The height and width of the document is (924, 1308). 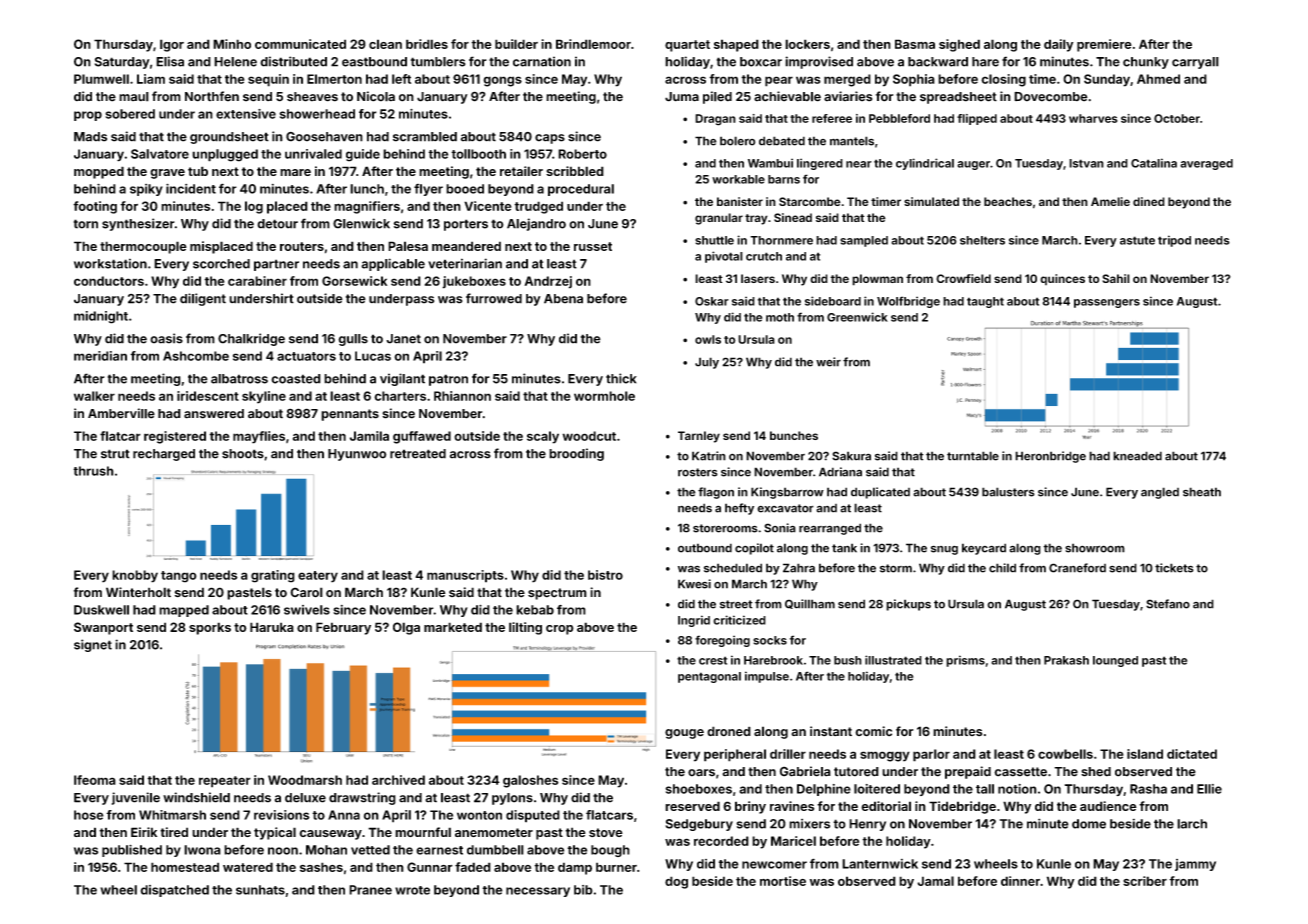 What do you see at coordinates (494, 298) in the document?
I see `furrowed` at bounding box center [494, 298].
